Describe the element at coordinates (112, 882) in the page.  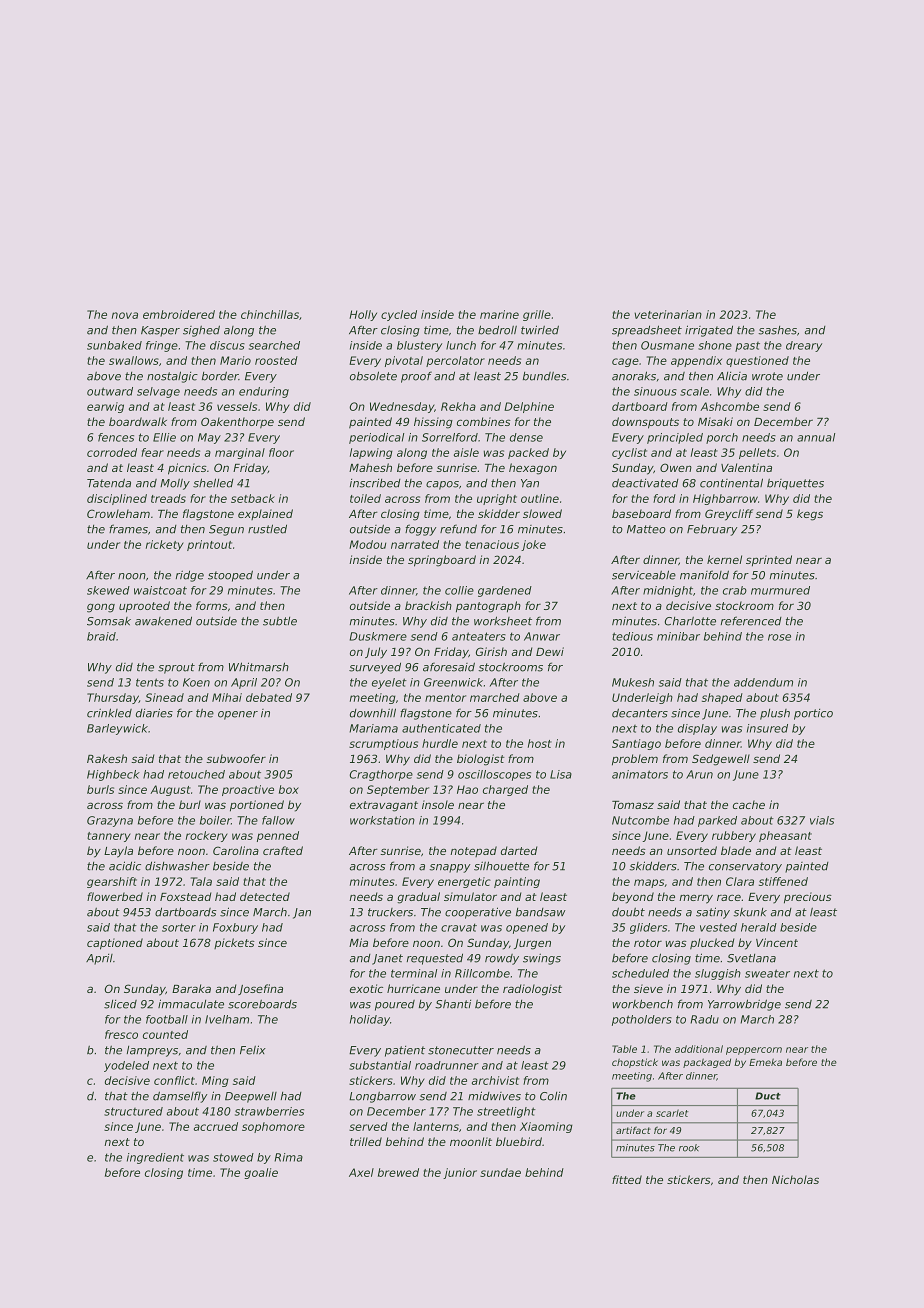
I see `gearshift` at that location.
